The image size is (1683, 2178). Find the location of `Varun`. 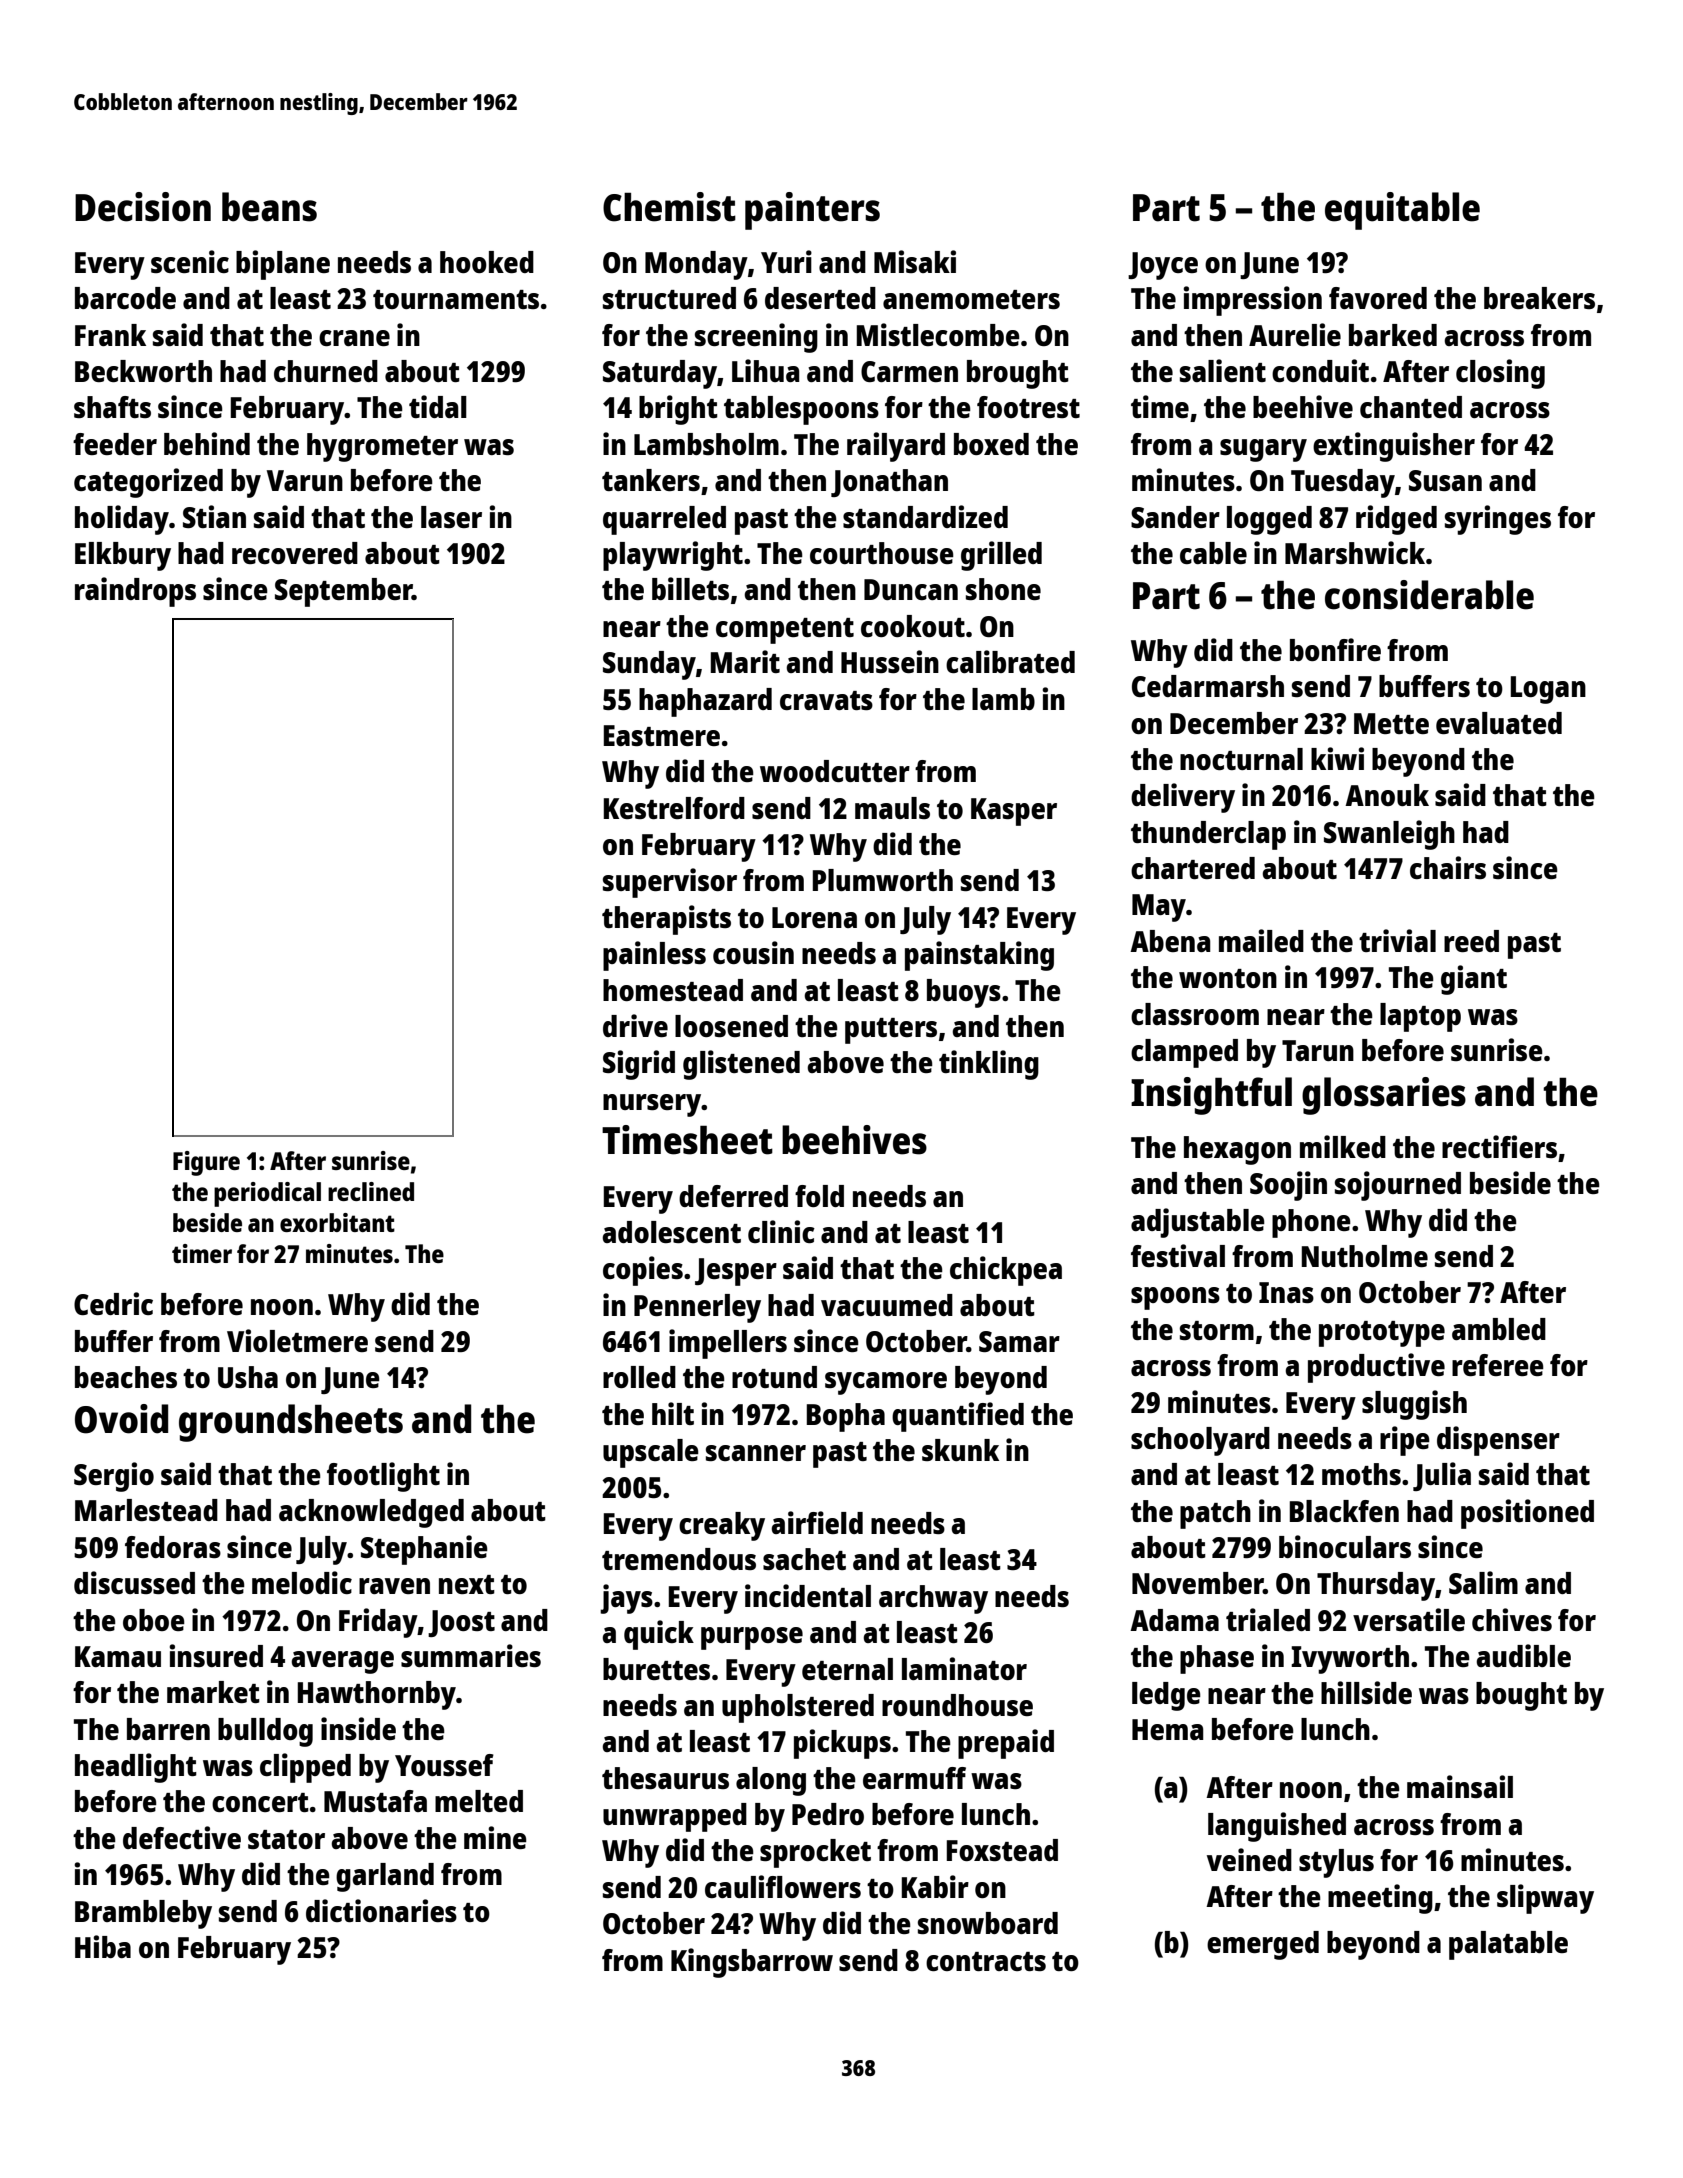

Varun is located at coordinates (305, 480).
